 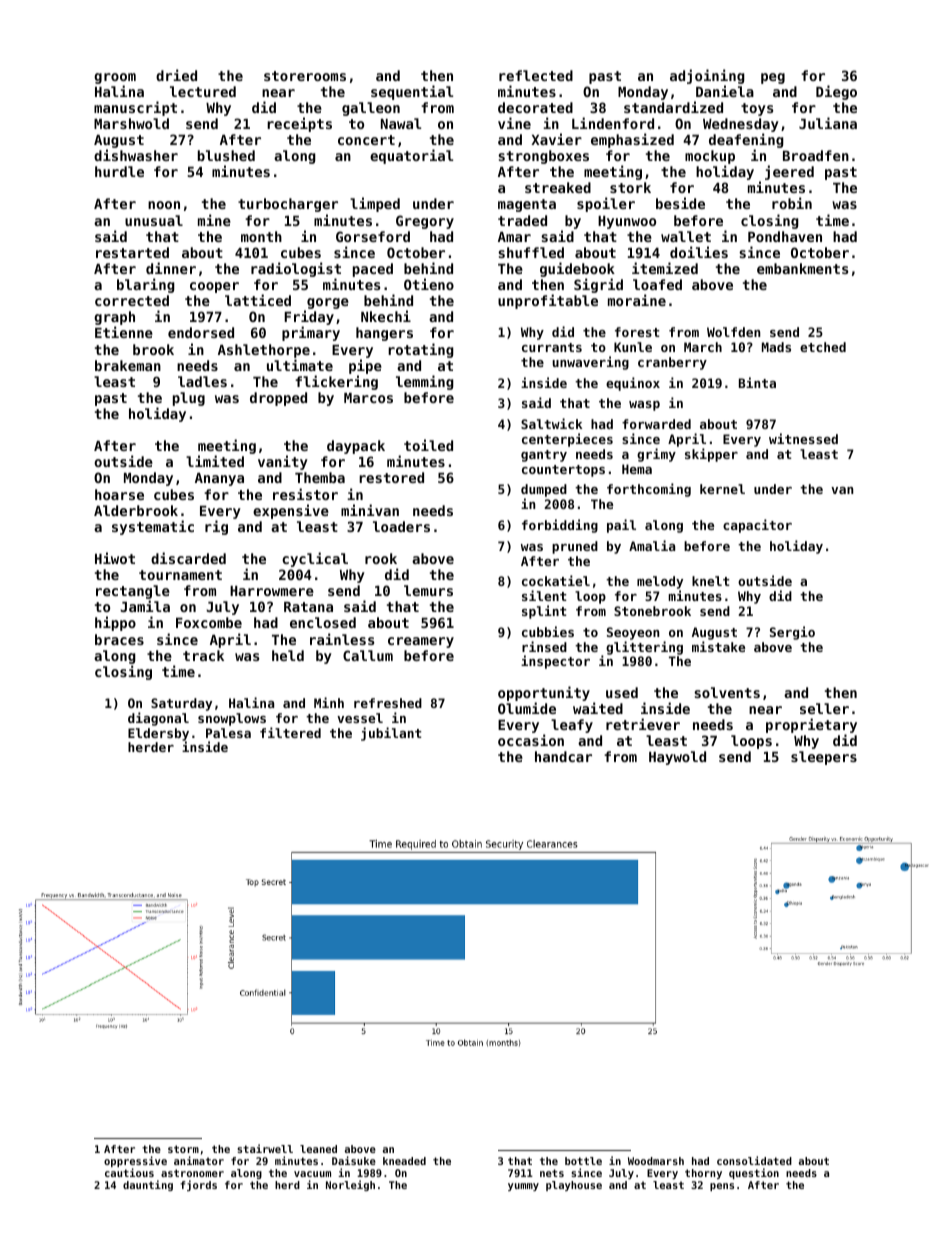 What do you see at coordinates (536, 75) in the document?
I see `reflected` at bounding box center [536, 75].
